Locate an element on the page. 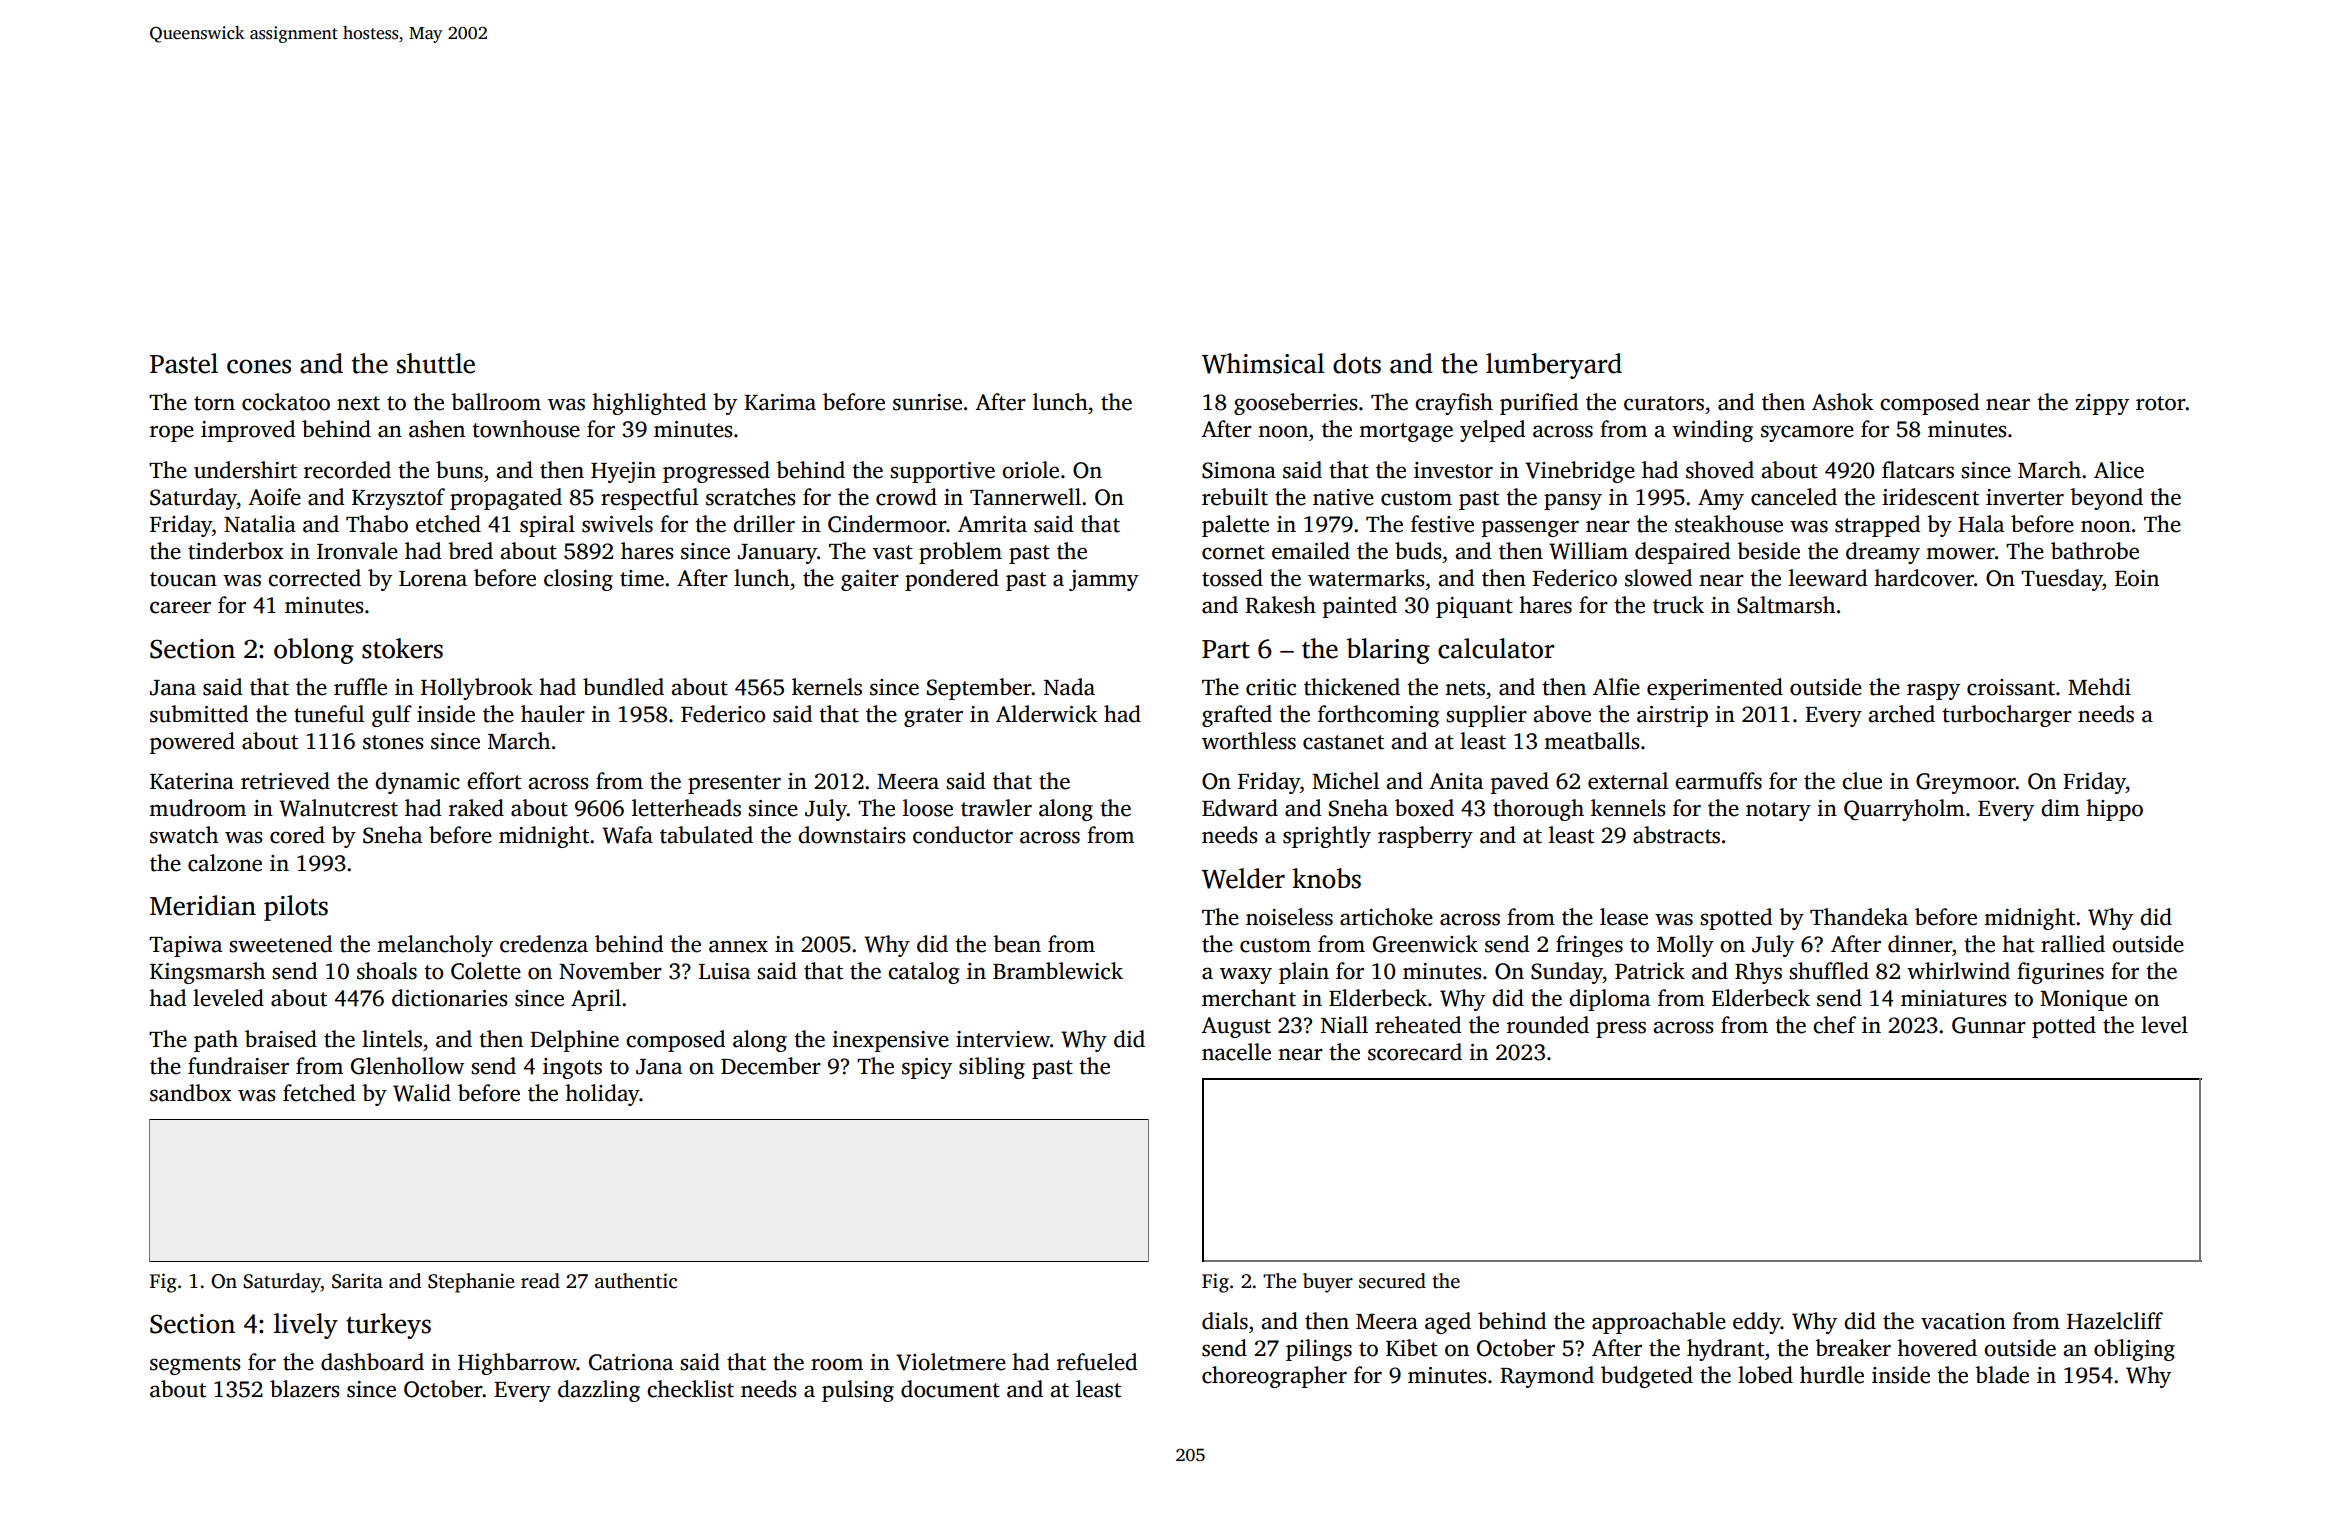 The height and width of the image is (1521, 2351). rotor is located at coordinates (2161, 403).
